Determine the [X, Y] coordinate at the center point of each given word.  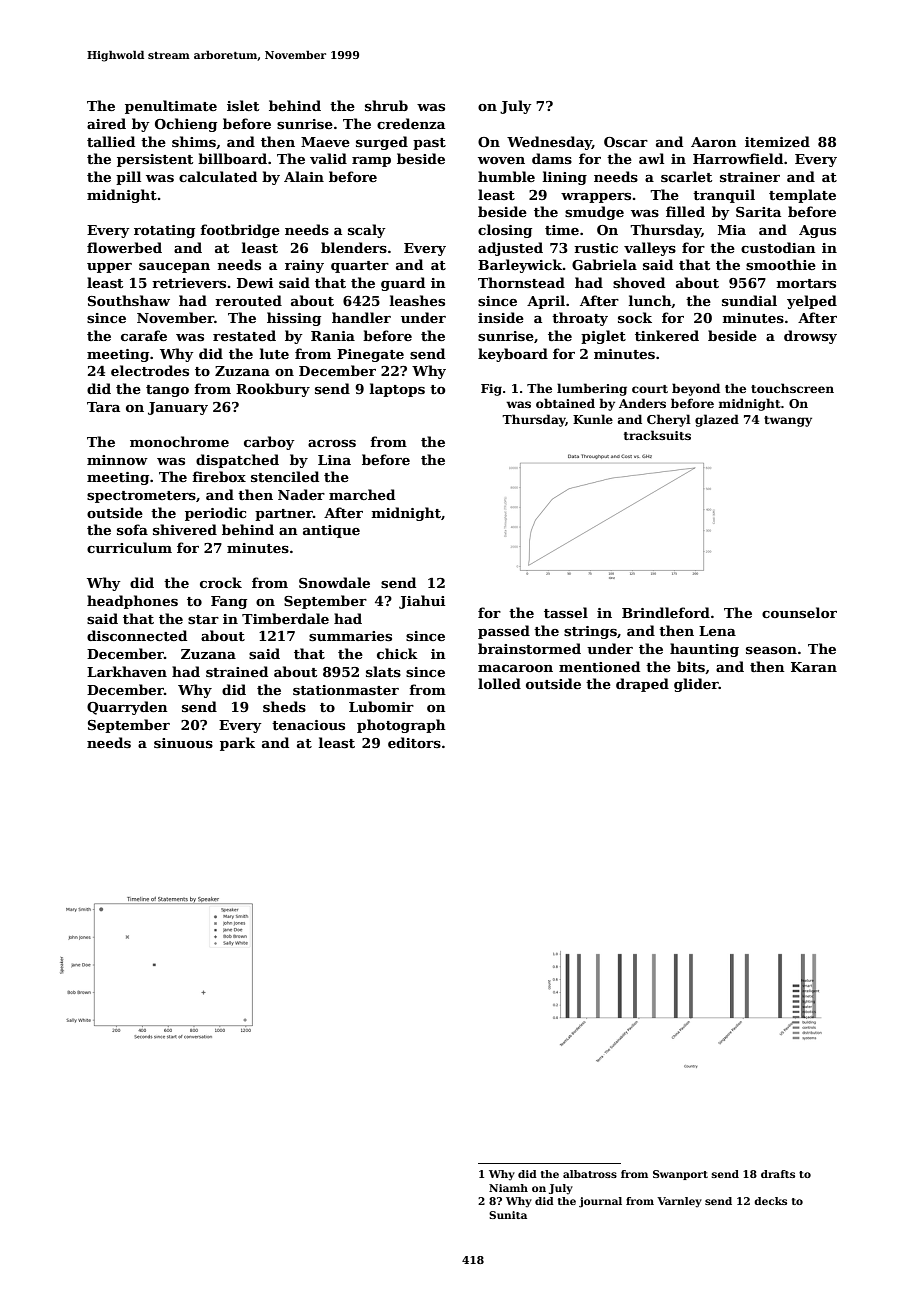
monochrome [179, 441]
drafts [778, 1174]
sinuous [183, 743]
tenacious [308, 725]
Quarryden [127, 708]
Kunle [593, 419]
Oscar [626, 142]
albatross [590, 1174]
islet [243, 105]
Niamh [508, 1188]
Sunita [508, 1215]
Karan [814, 667]
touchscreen [792, 388]
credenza [411, 123]
